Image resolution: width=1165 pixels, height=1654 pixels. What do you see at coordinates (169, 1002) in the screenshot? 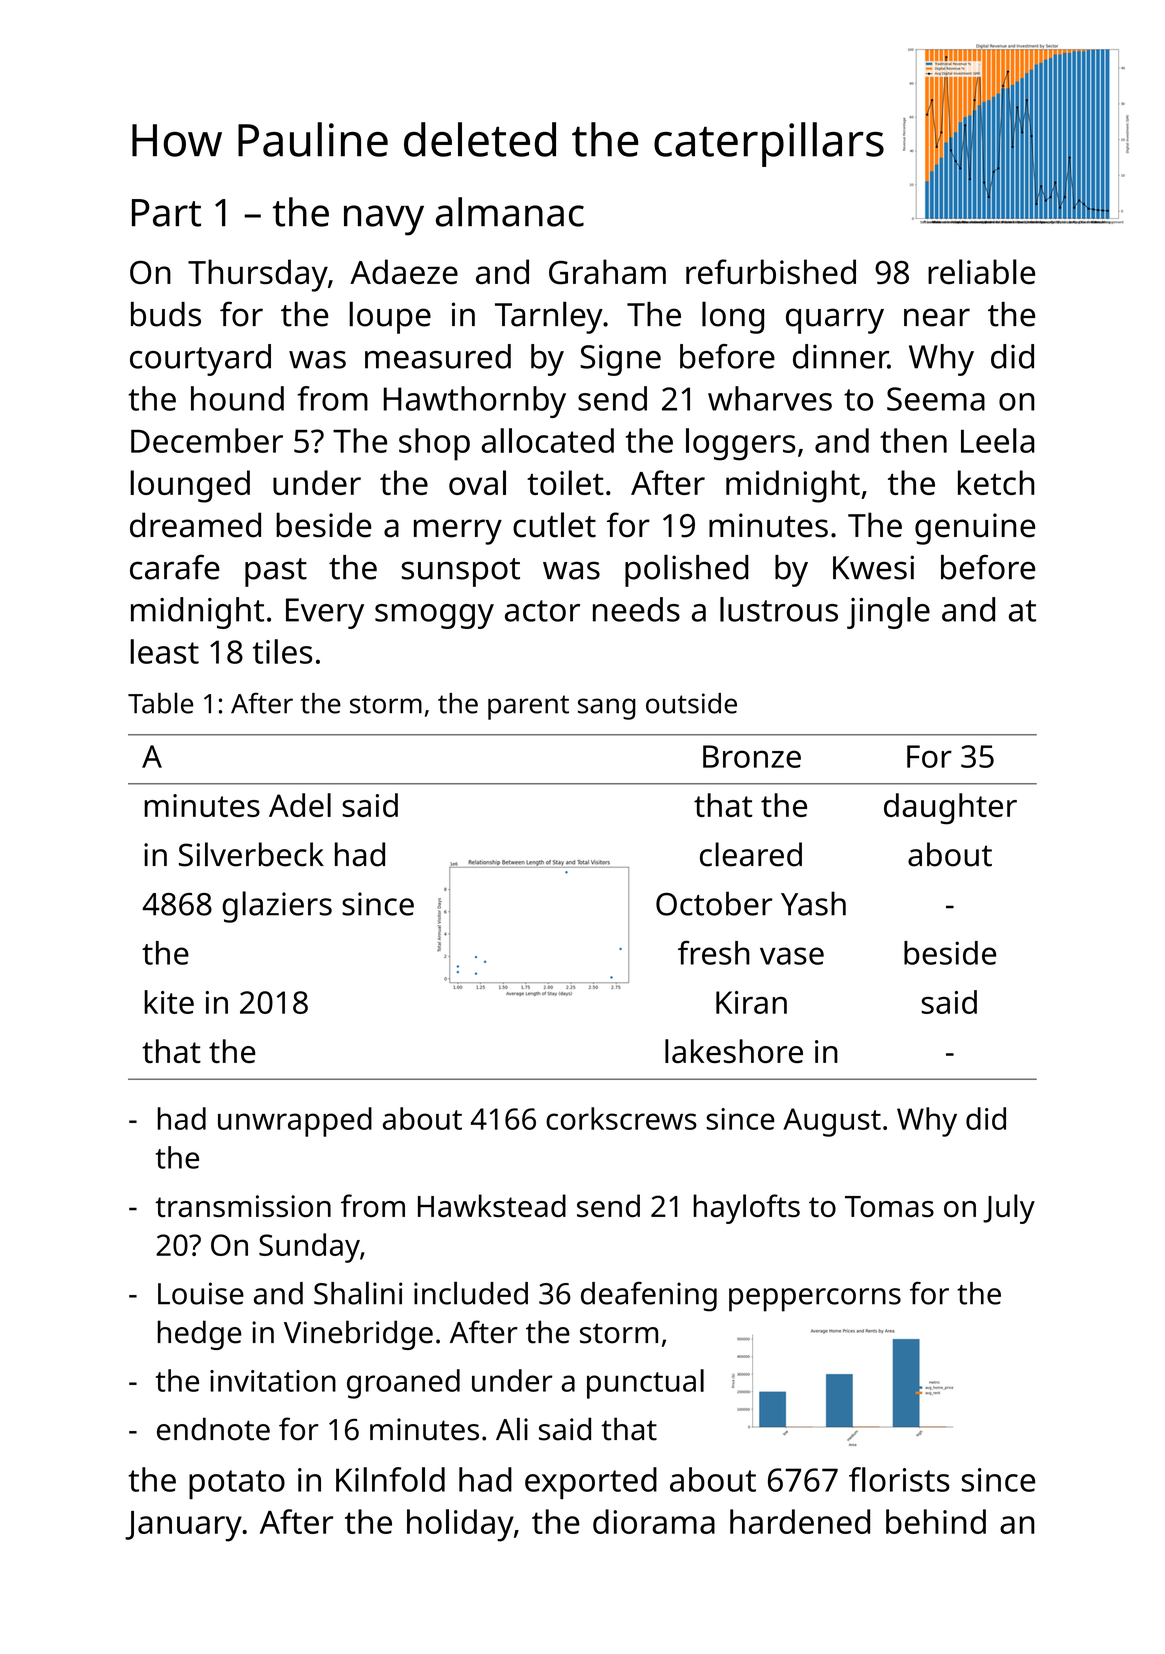
I see `kite` at bounding box center [169, 1002].
